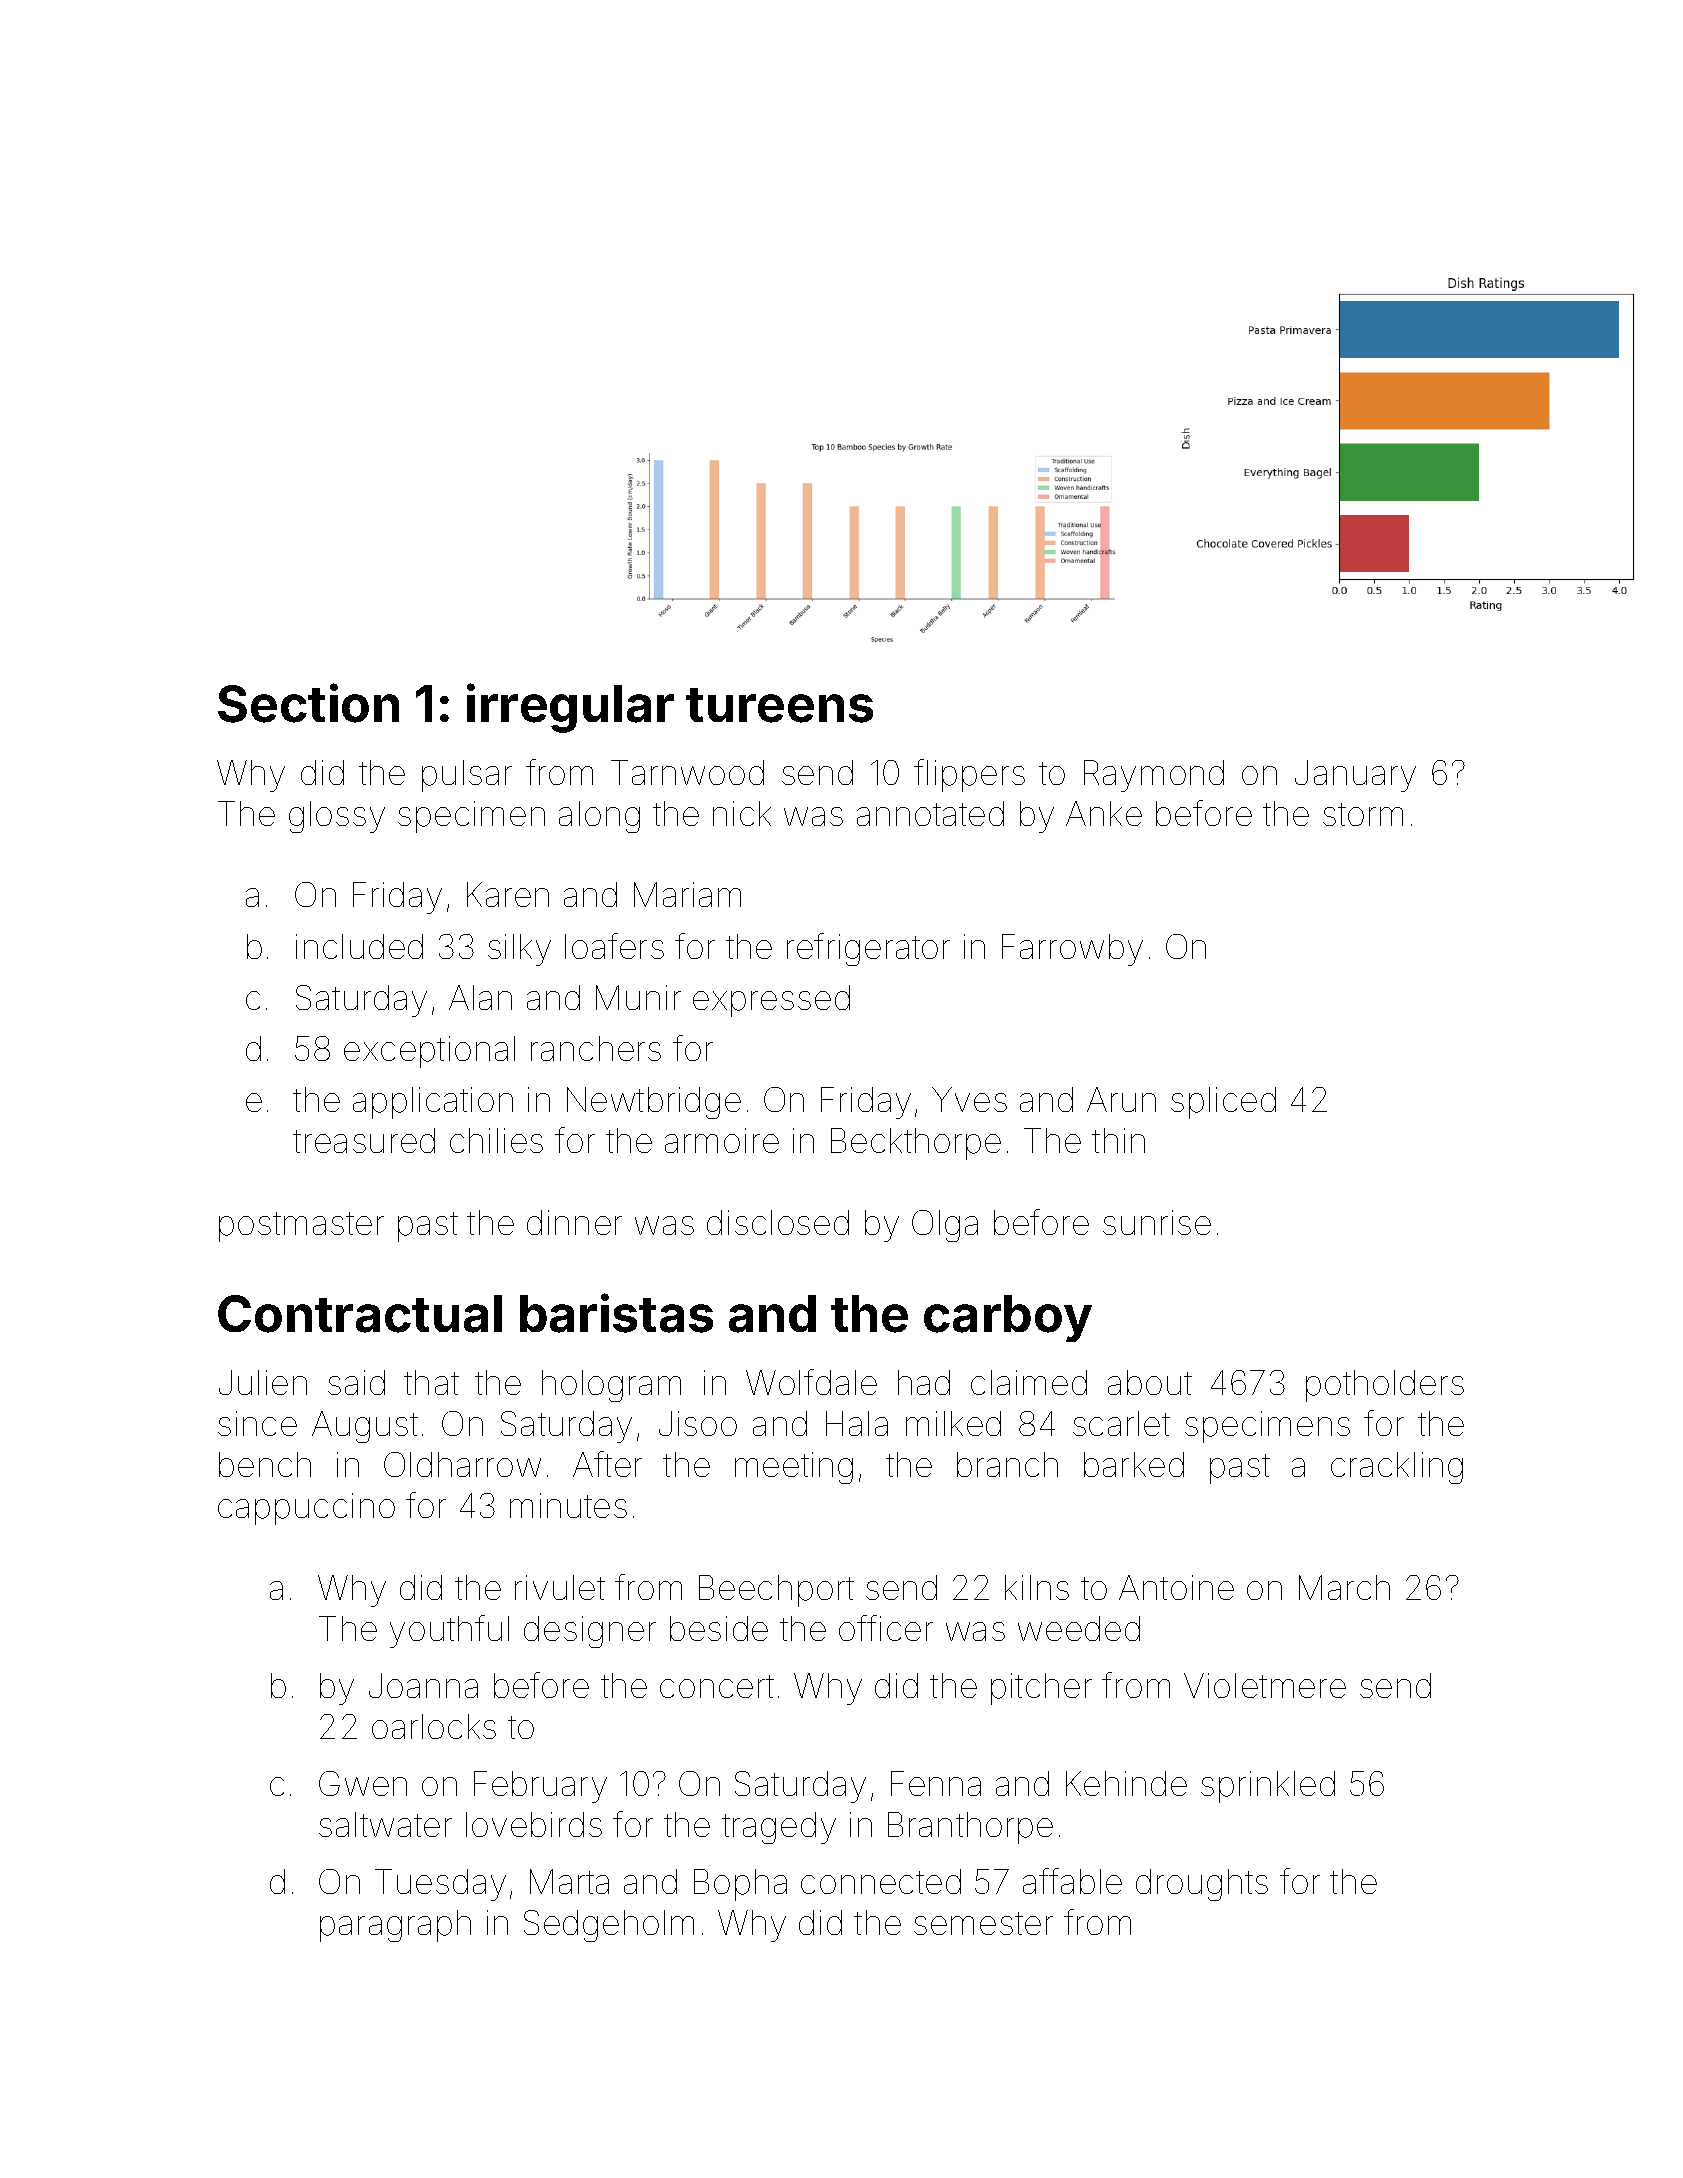 The width and height of the screenshot is (1683, 2178). Describe the element at coordinates (945, 1226) in the screenshot. I see `Olga` at that location.
